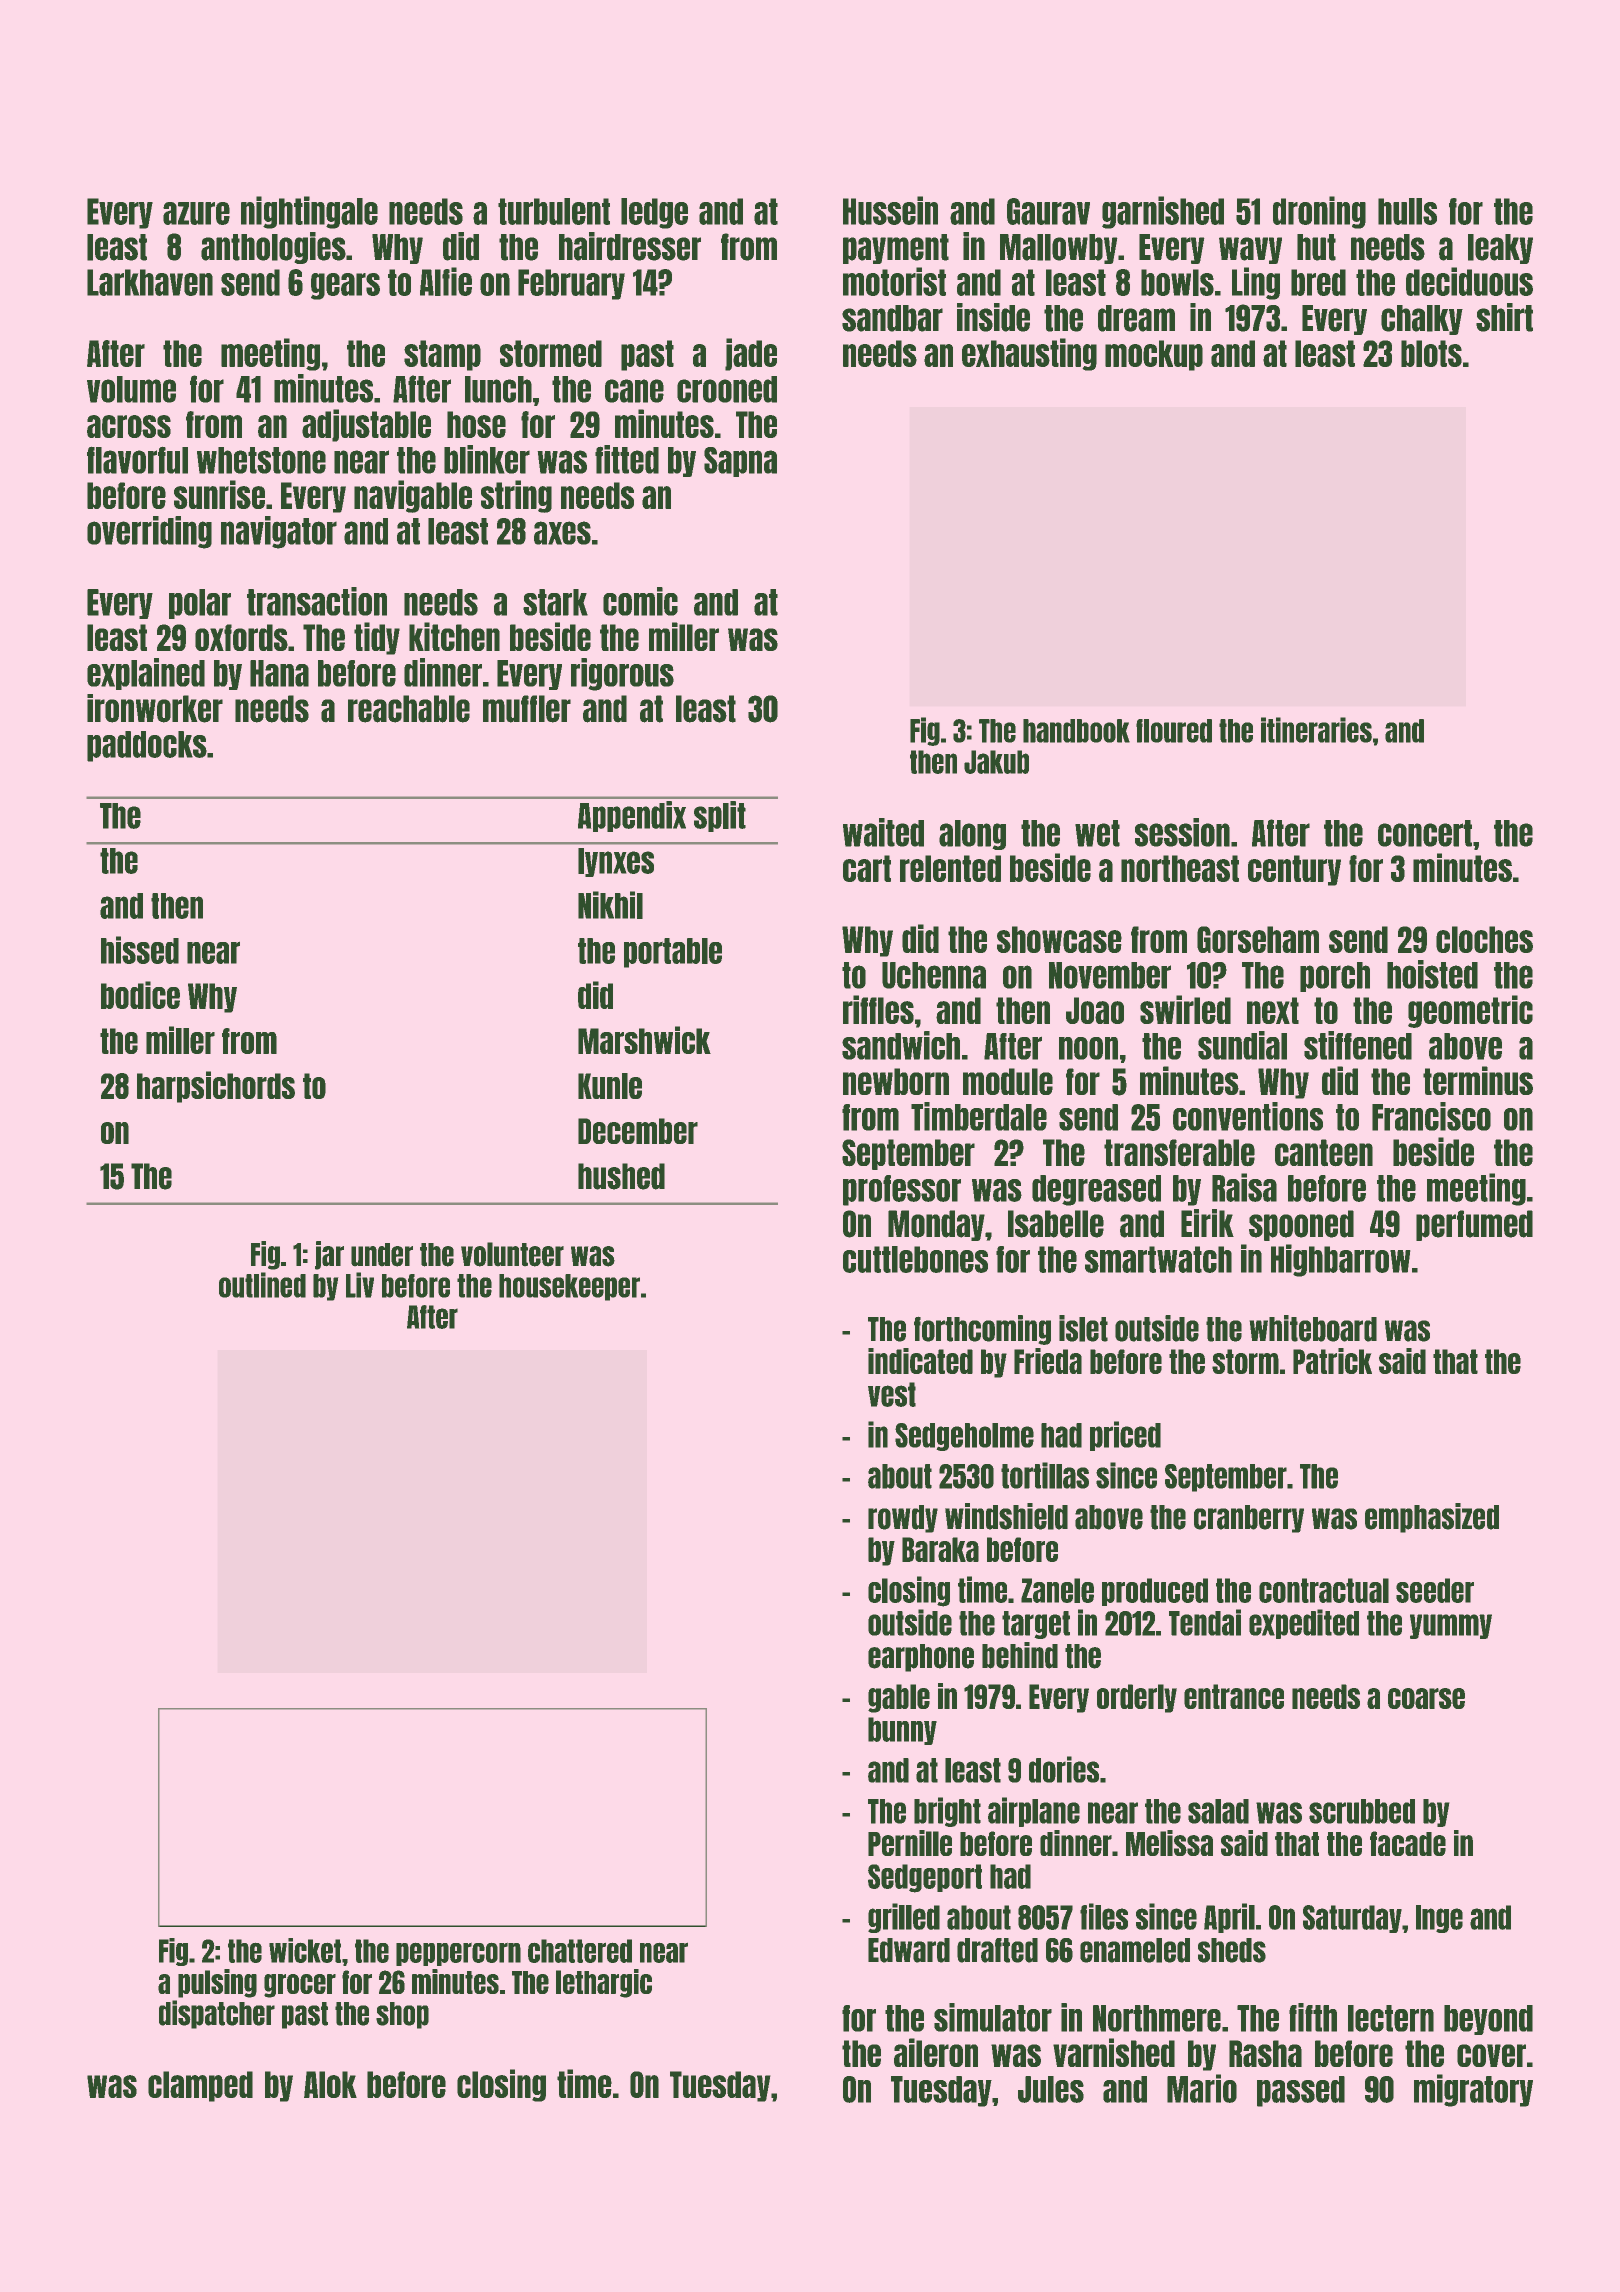 This page has height=2292, width=1620. What do you see at coordinates (196, 213) in the page?
I see `azure` at bounding box center [196, 213].
